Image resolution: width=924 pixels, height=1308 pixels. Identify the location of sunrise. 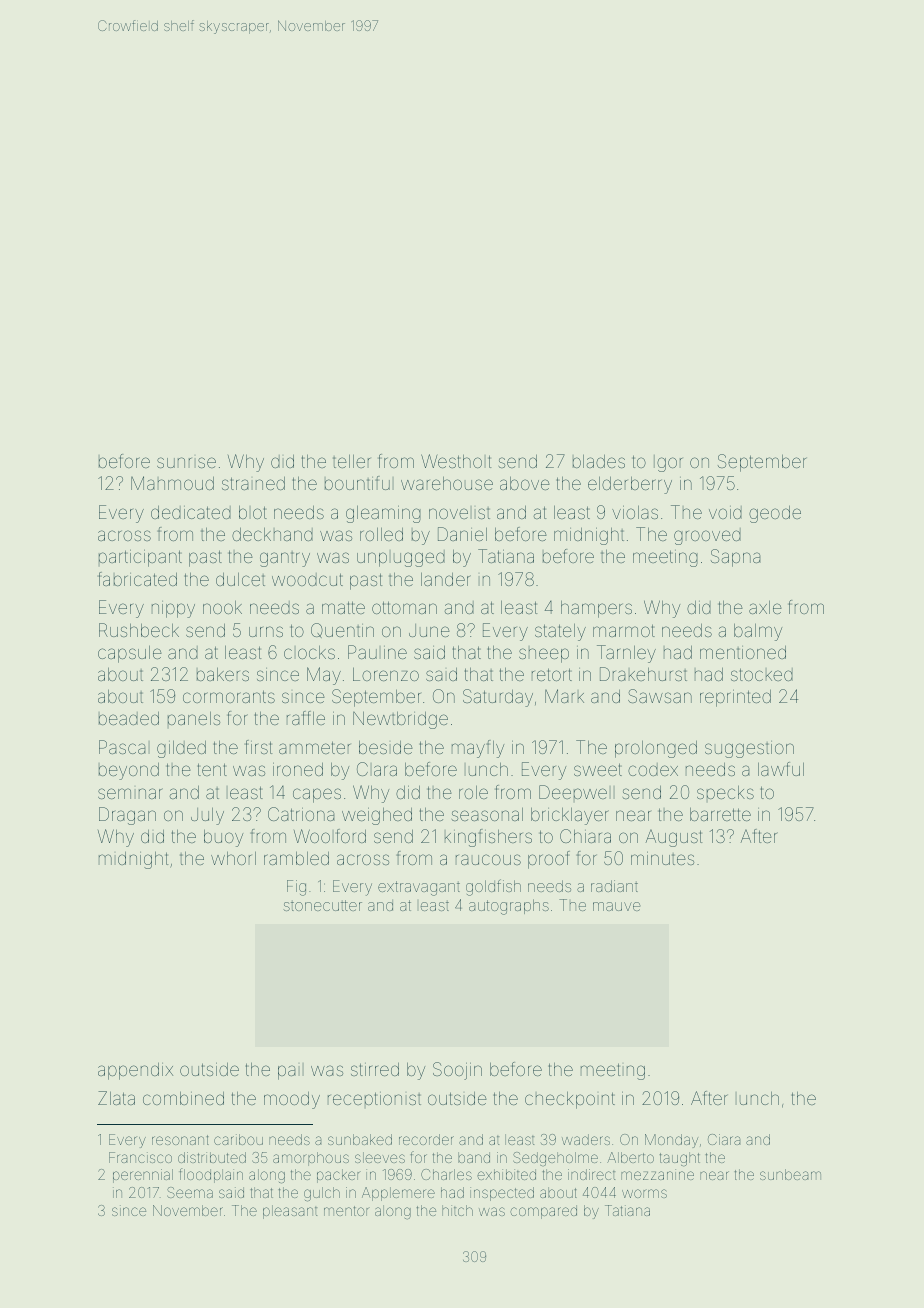
(186, 462).
